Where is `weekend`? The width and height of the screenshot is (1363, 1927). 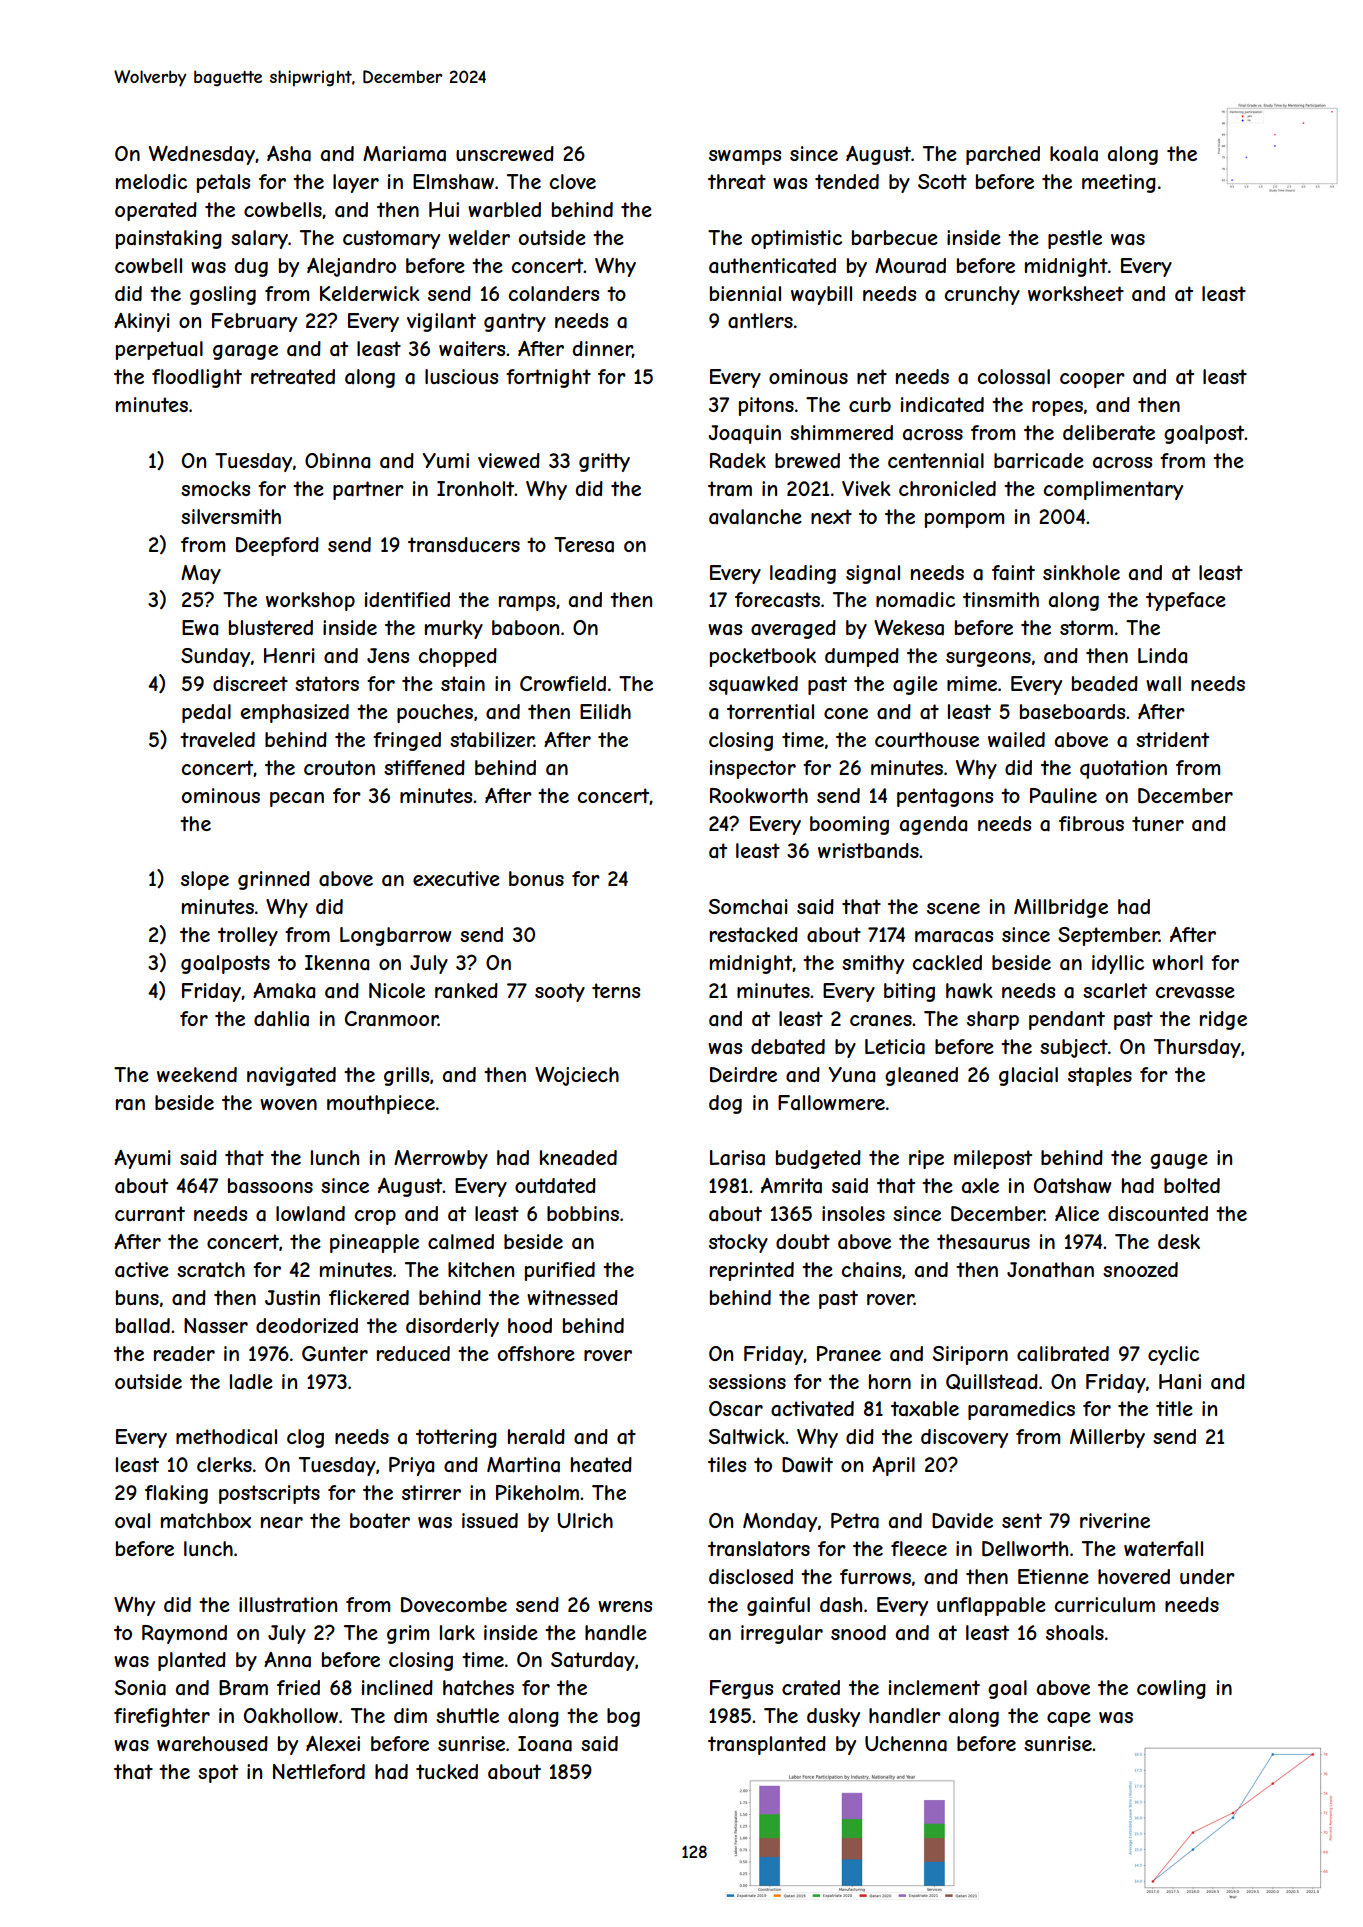
weekend is located at coordinates (197, 1074).
